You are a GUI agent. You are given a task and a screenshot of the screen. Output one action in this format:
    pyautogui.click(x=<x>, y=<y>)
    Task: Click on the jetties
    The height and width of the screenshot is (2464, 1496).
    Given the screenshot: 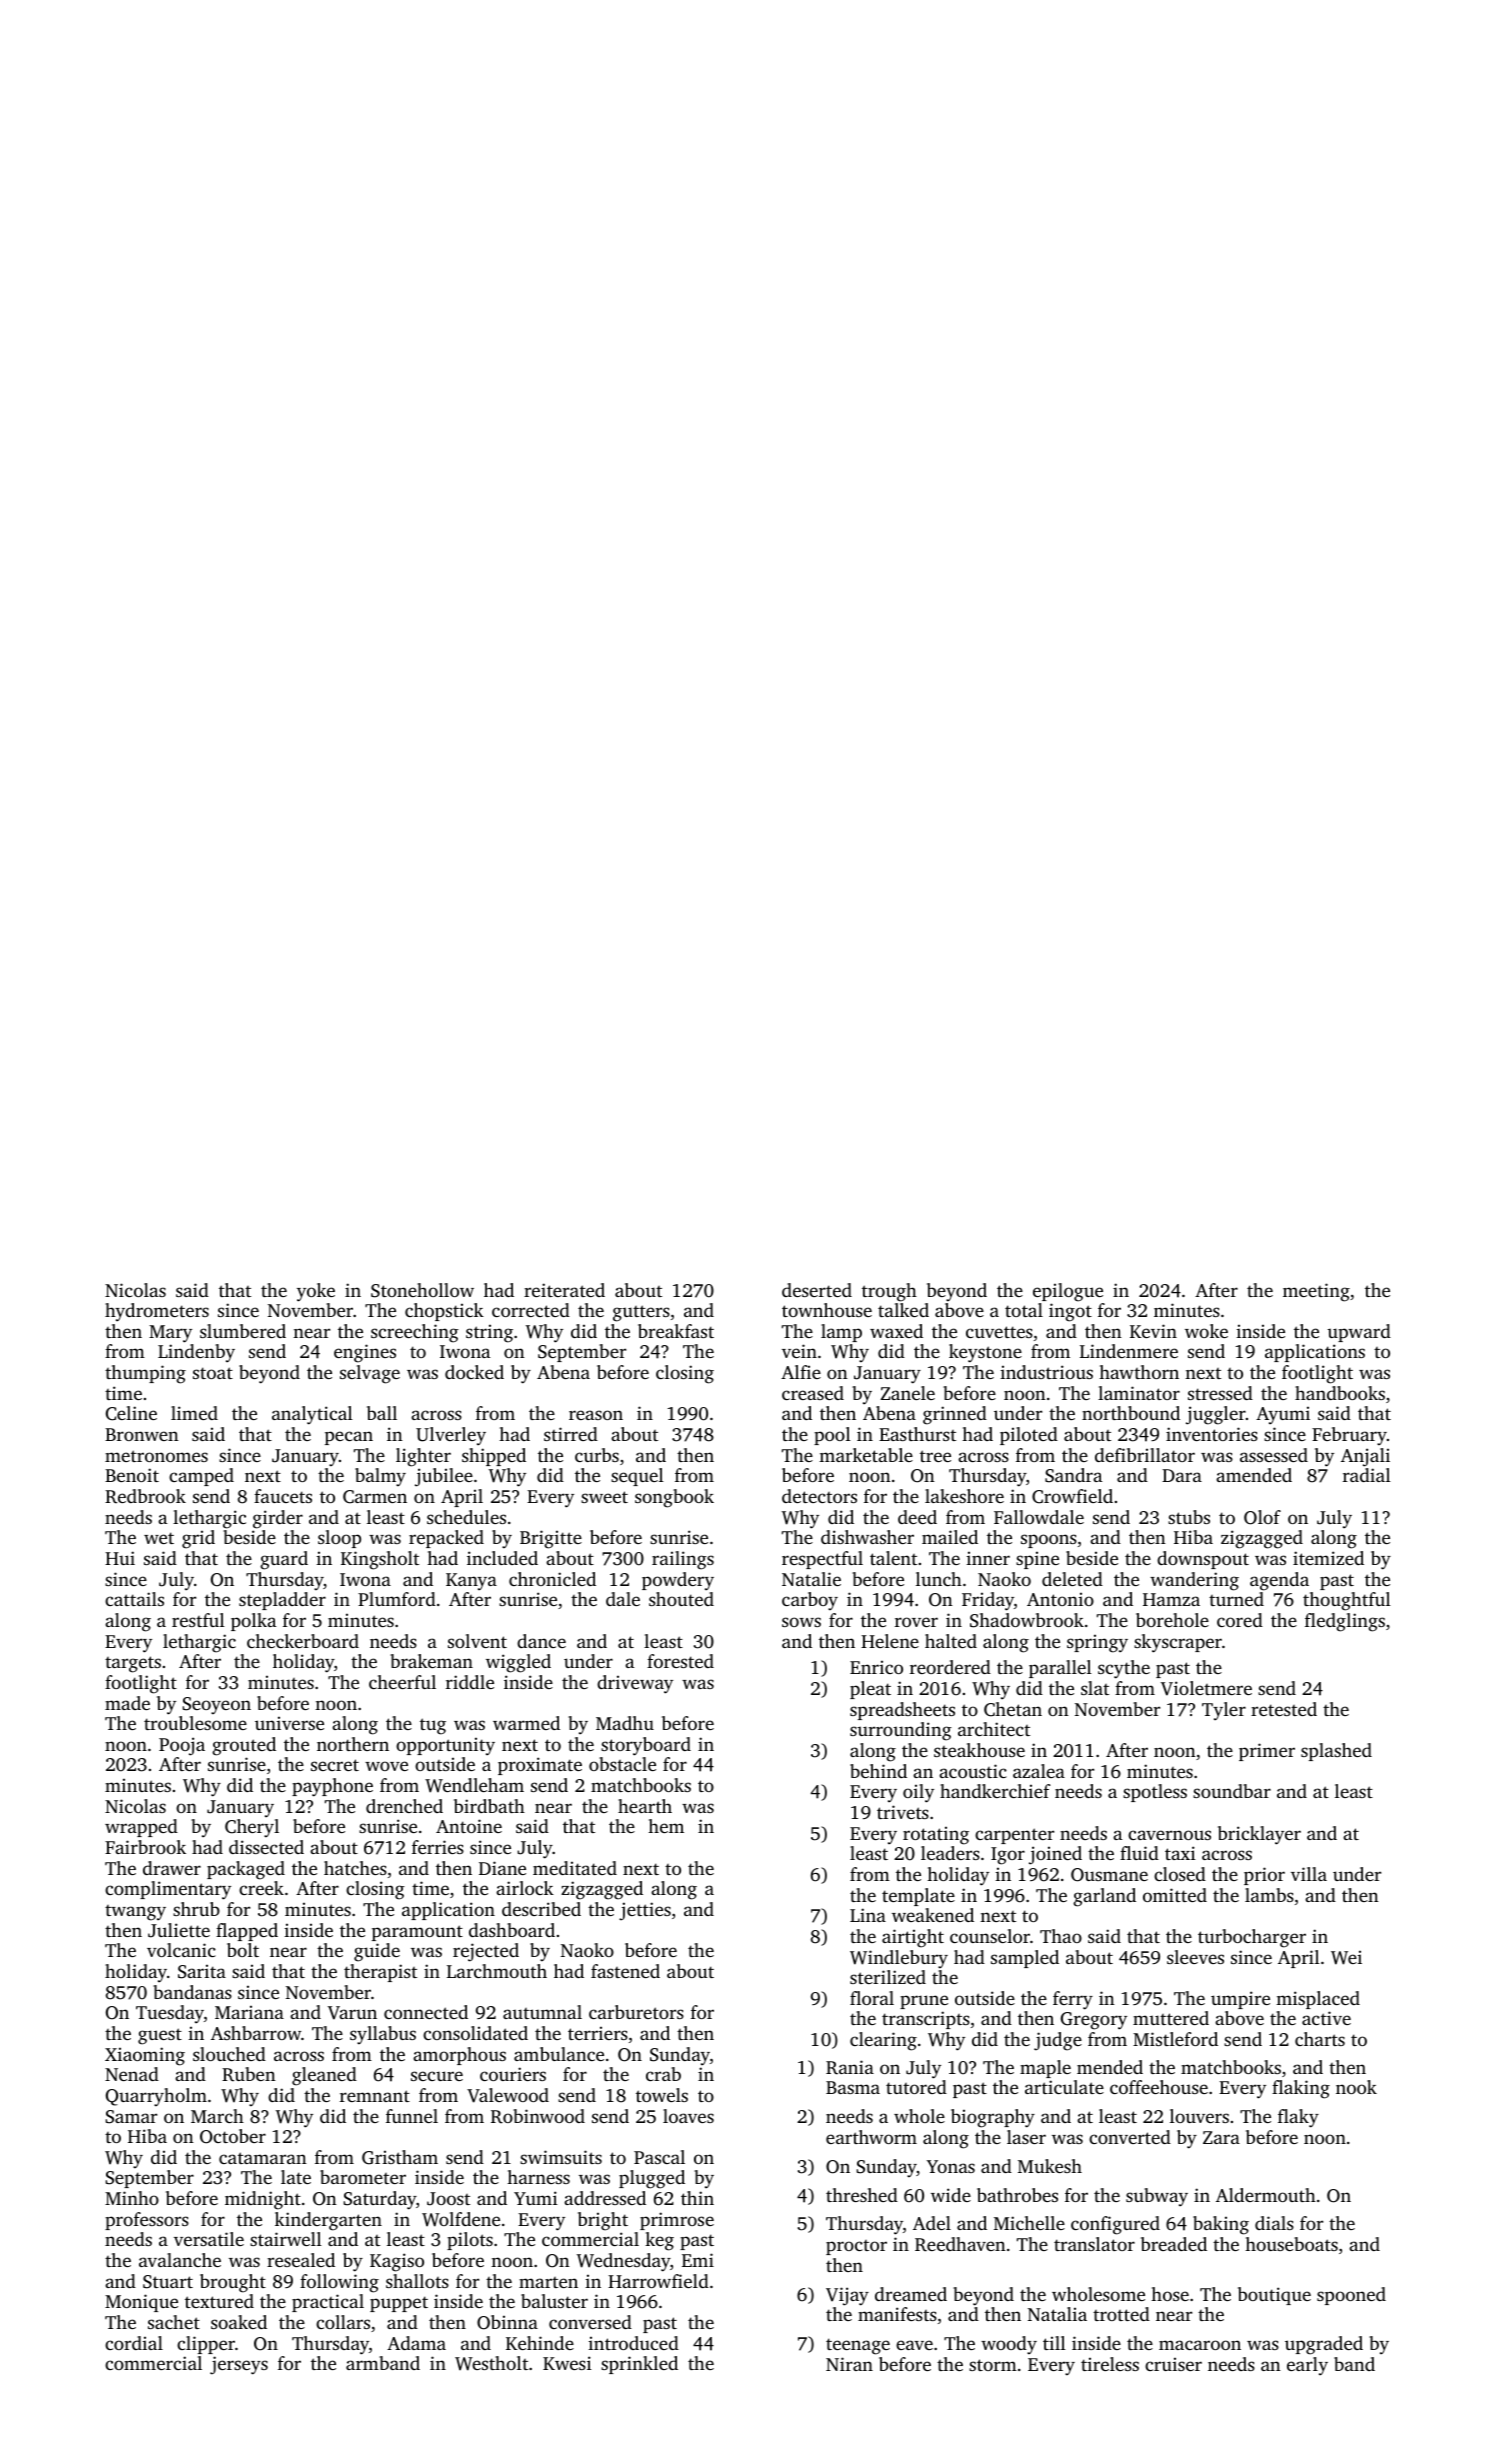 What is the action you would take?
    pyautogui.click(x=645, y=1911)
